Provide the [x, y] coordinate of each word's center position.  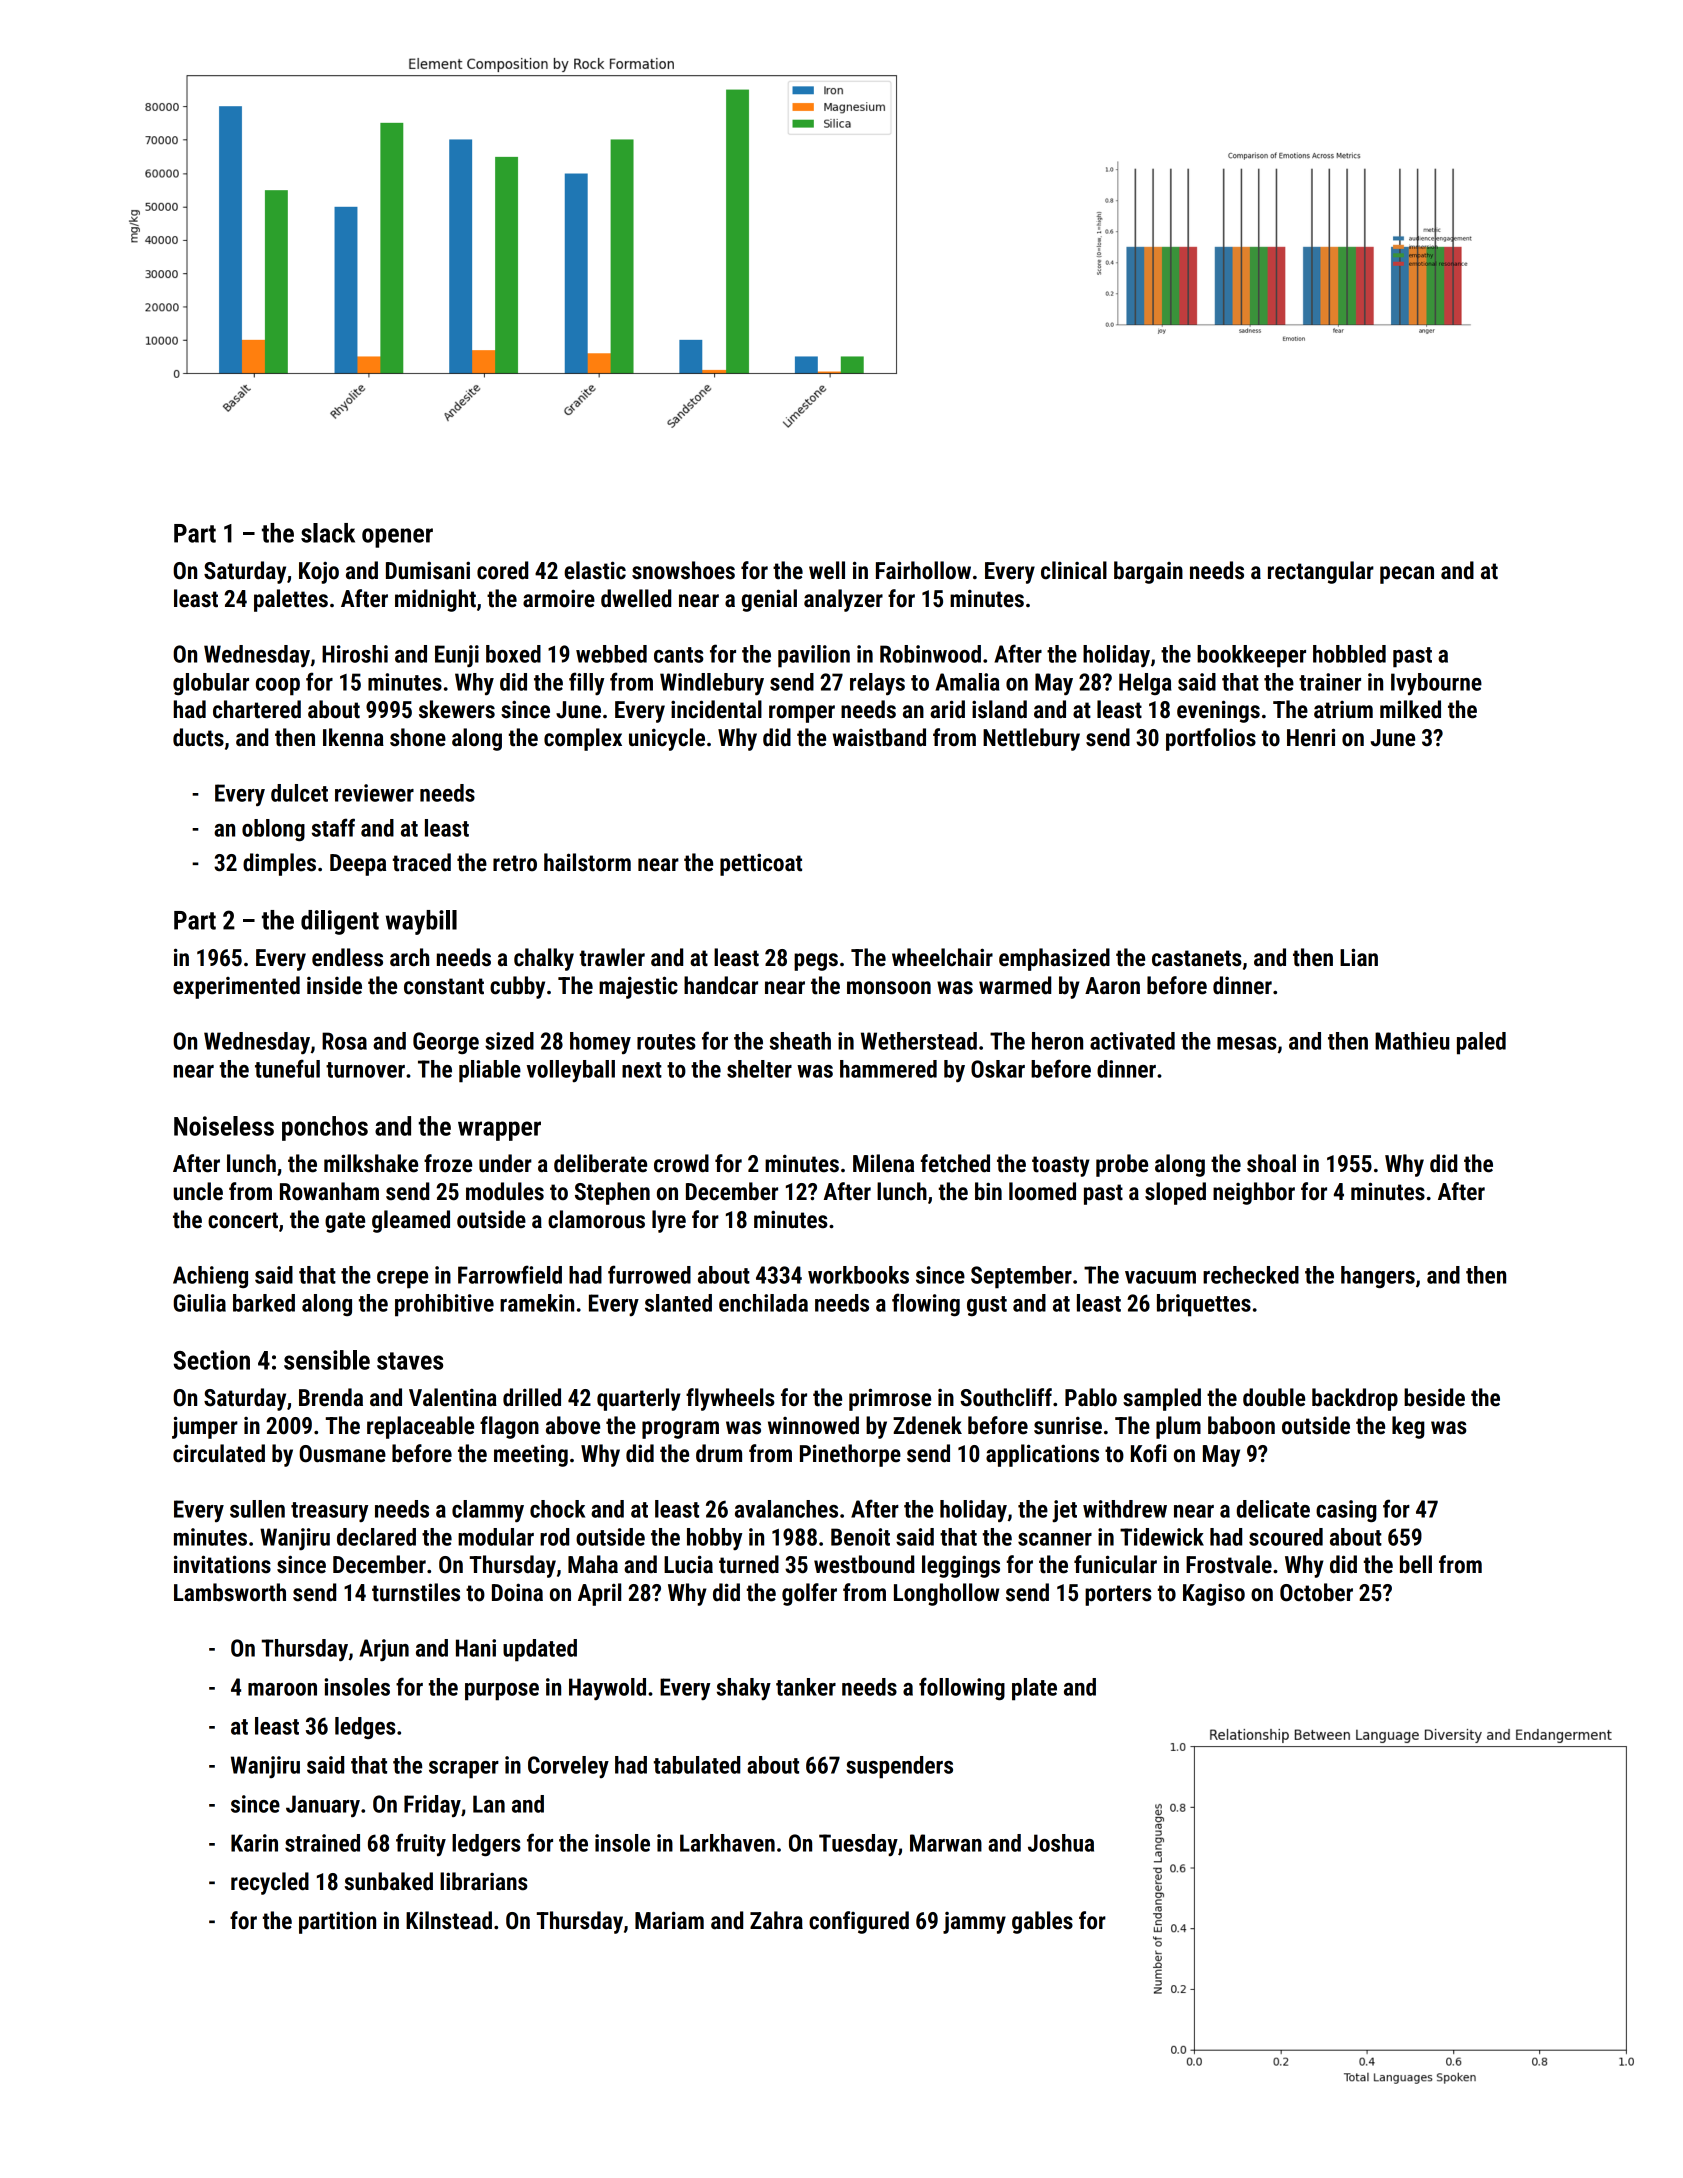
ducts [198, 737]
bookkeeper [1251, 656]
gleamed [411, 1221]
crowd [681, 1163]
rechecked [1251, 1275]
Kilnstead [449, 1920]
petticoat [761, 864]
